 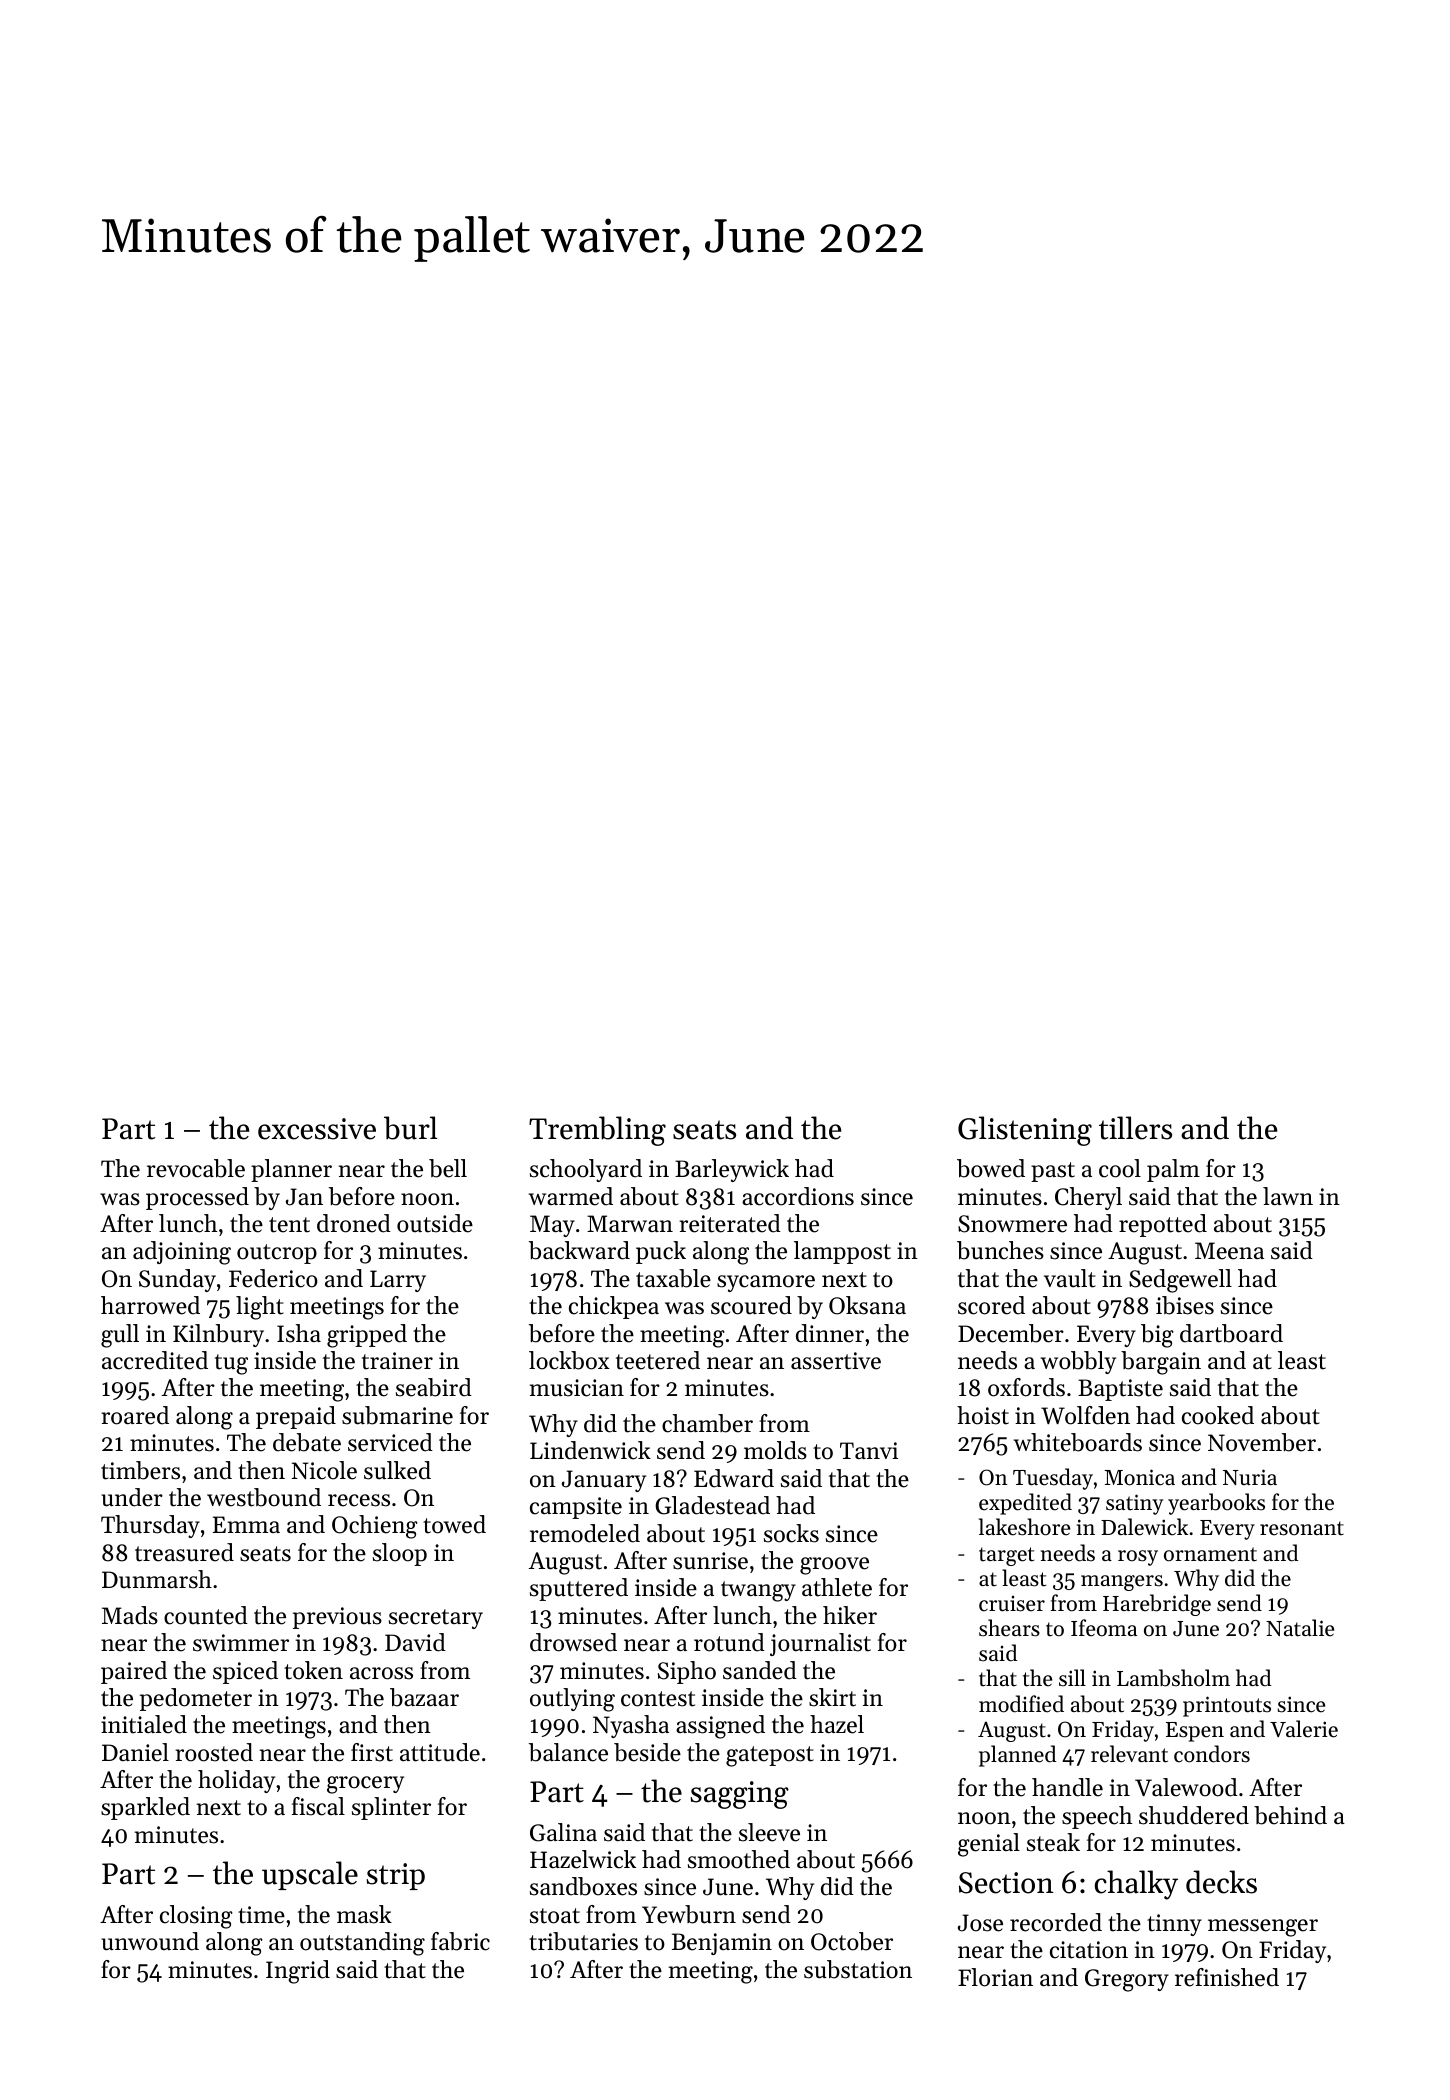 I want to click on printouts, so click(x=1227, y=1706).
